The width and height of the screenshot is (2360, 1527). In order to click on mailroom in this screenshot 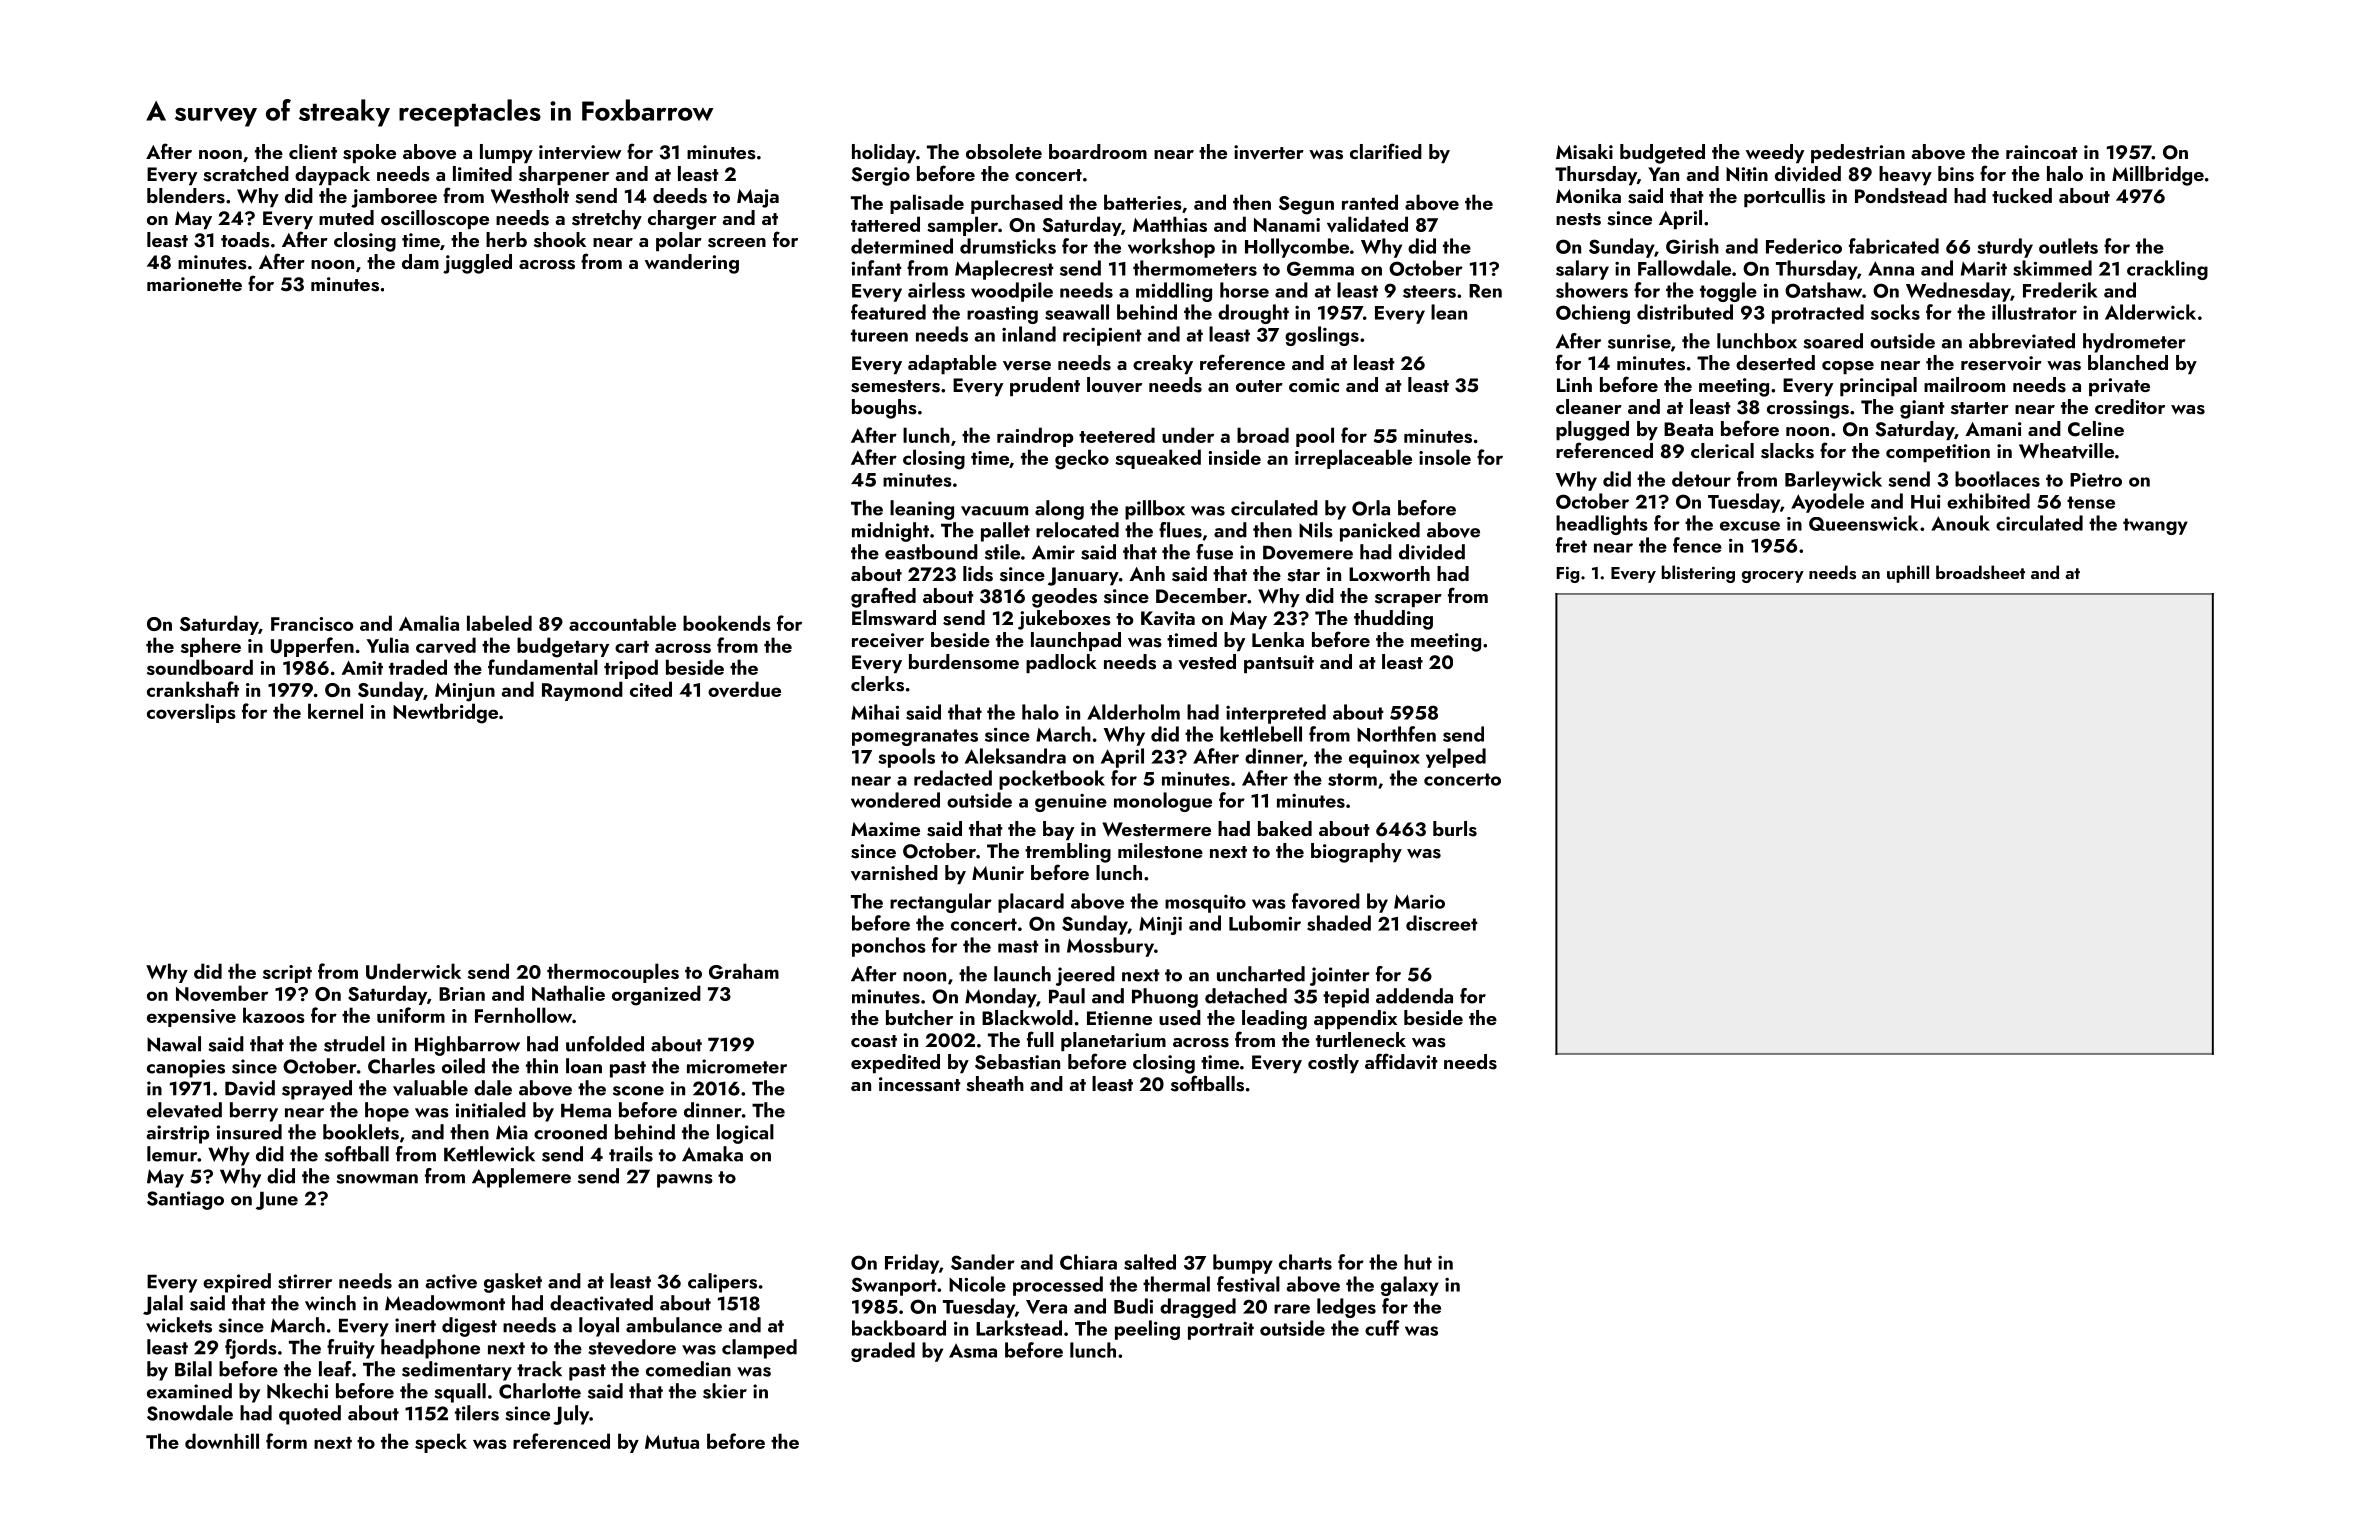, I will do `click(1964, 384)`.
